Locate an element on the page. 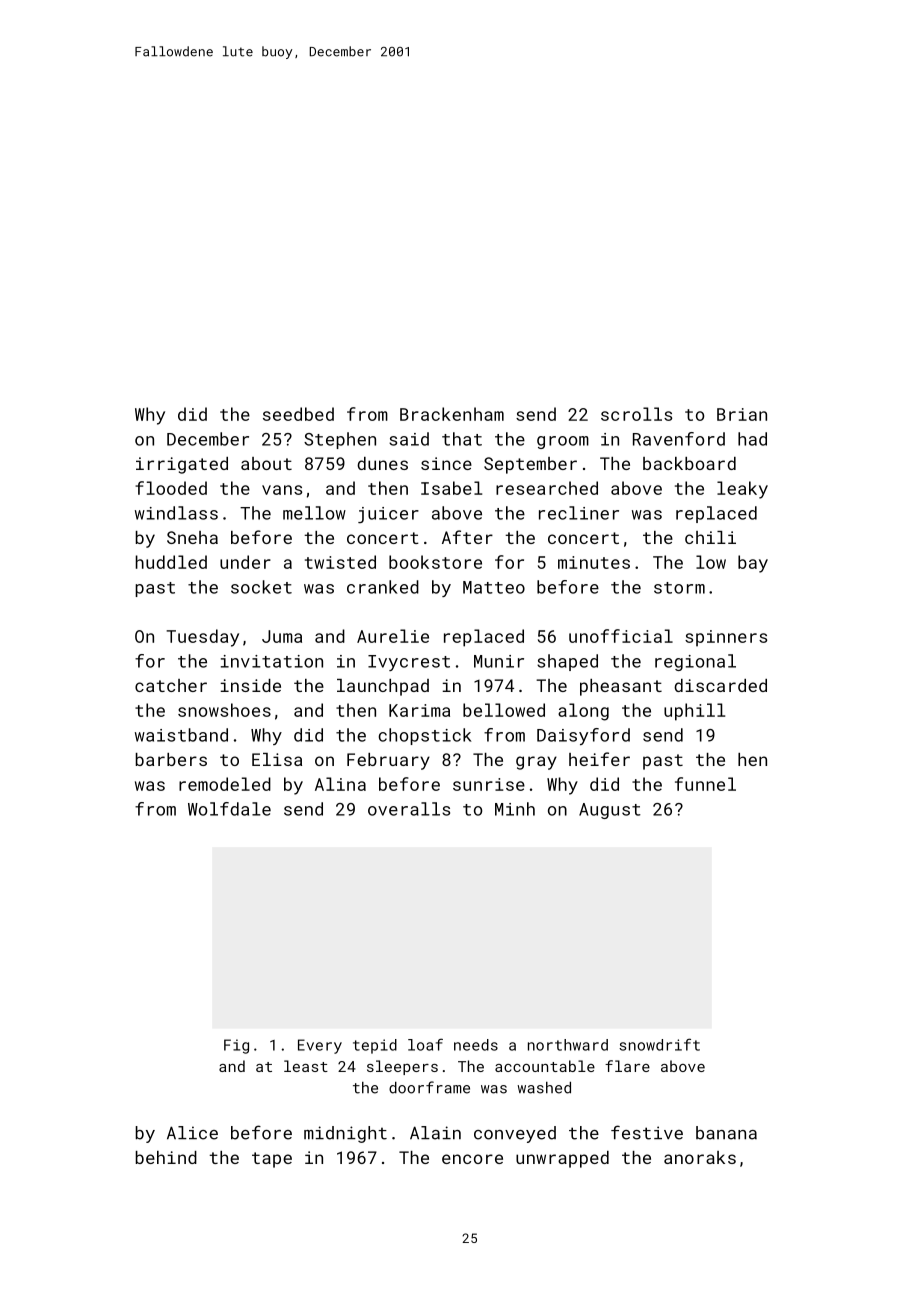 The image size is (924, 1311). bay is located at coordinates (753, 564).
